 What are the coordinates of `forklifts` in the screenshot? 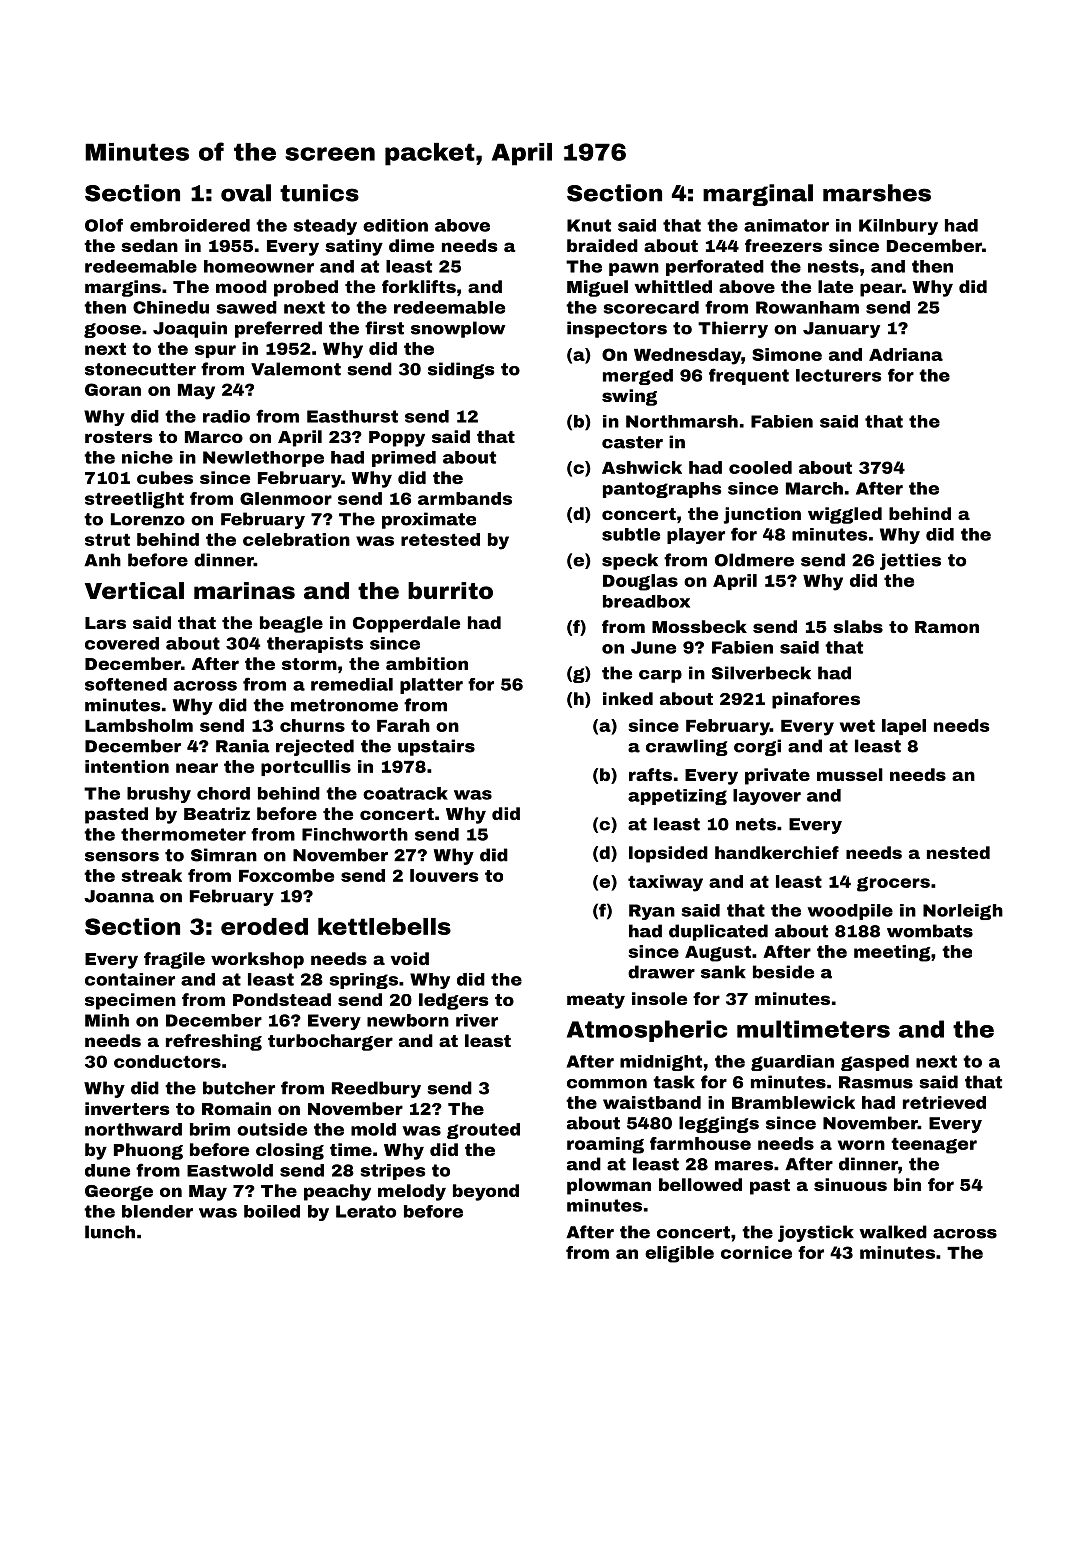 It's located at (419, 286).
